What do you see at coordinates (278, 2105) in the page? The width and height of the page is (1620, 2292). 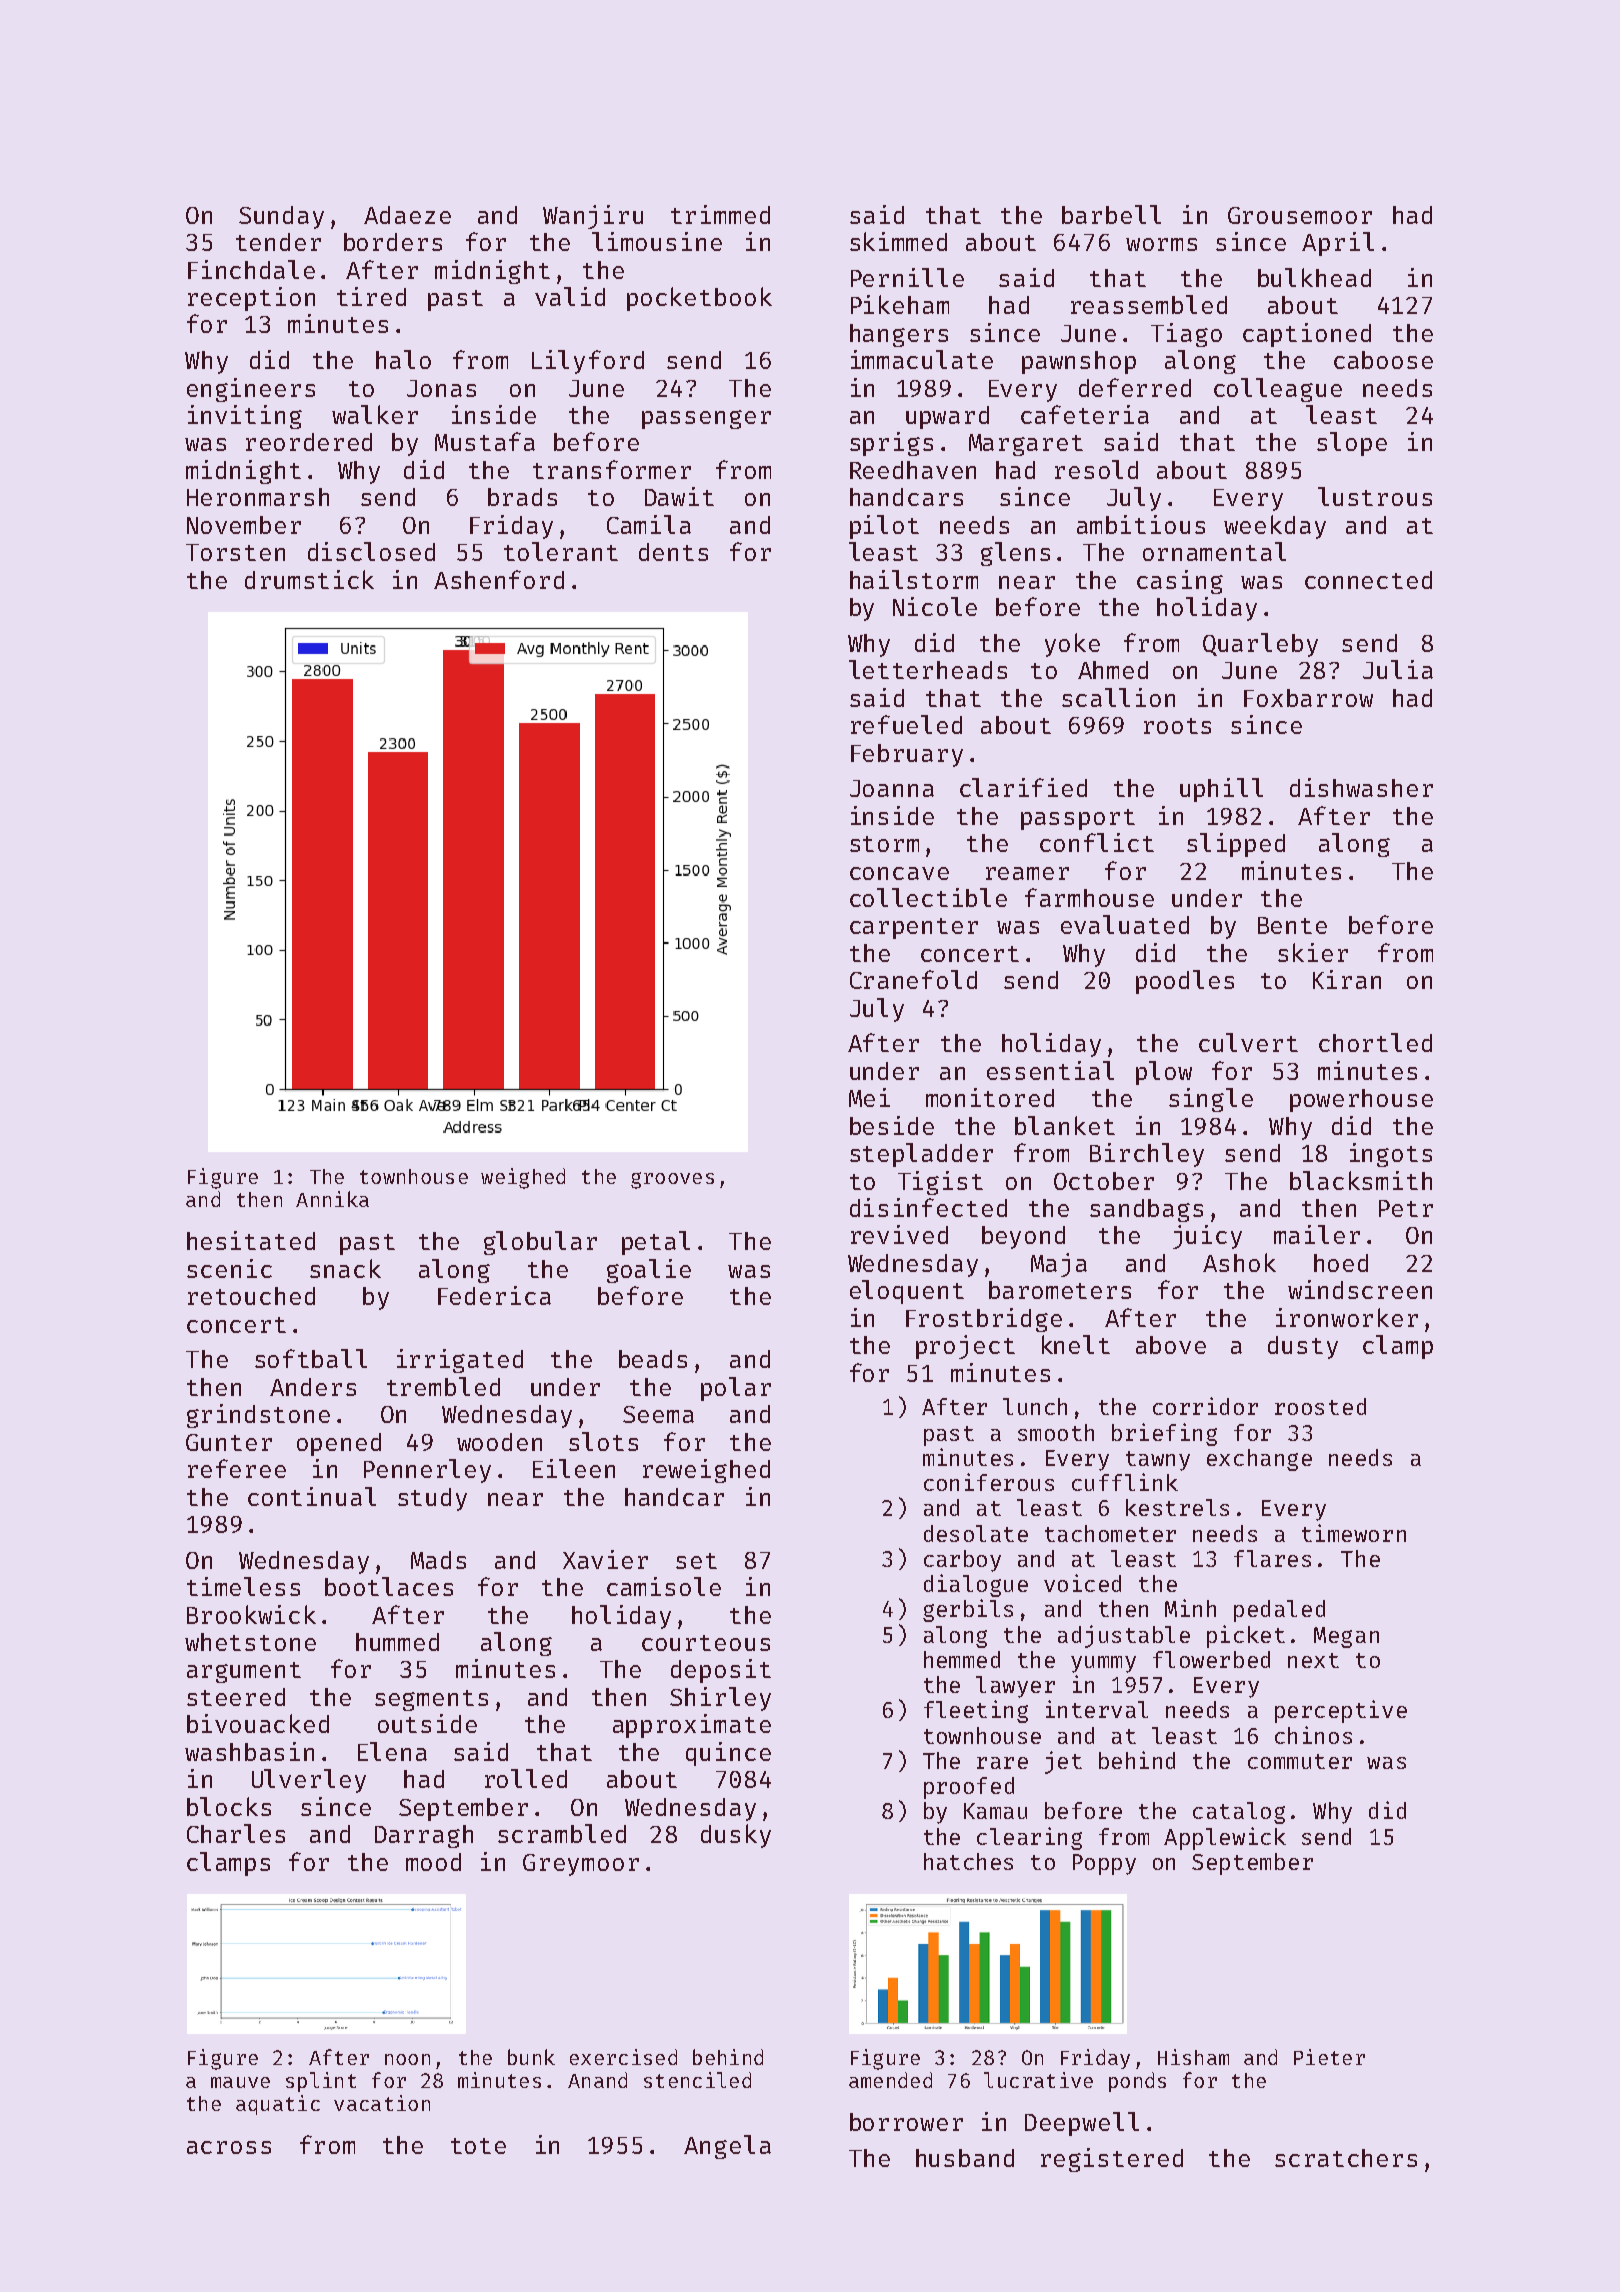 I see `aquatic` at bounding box center [278, 2105].
